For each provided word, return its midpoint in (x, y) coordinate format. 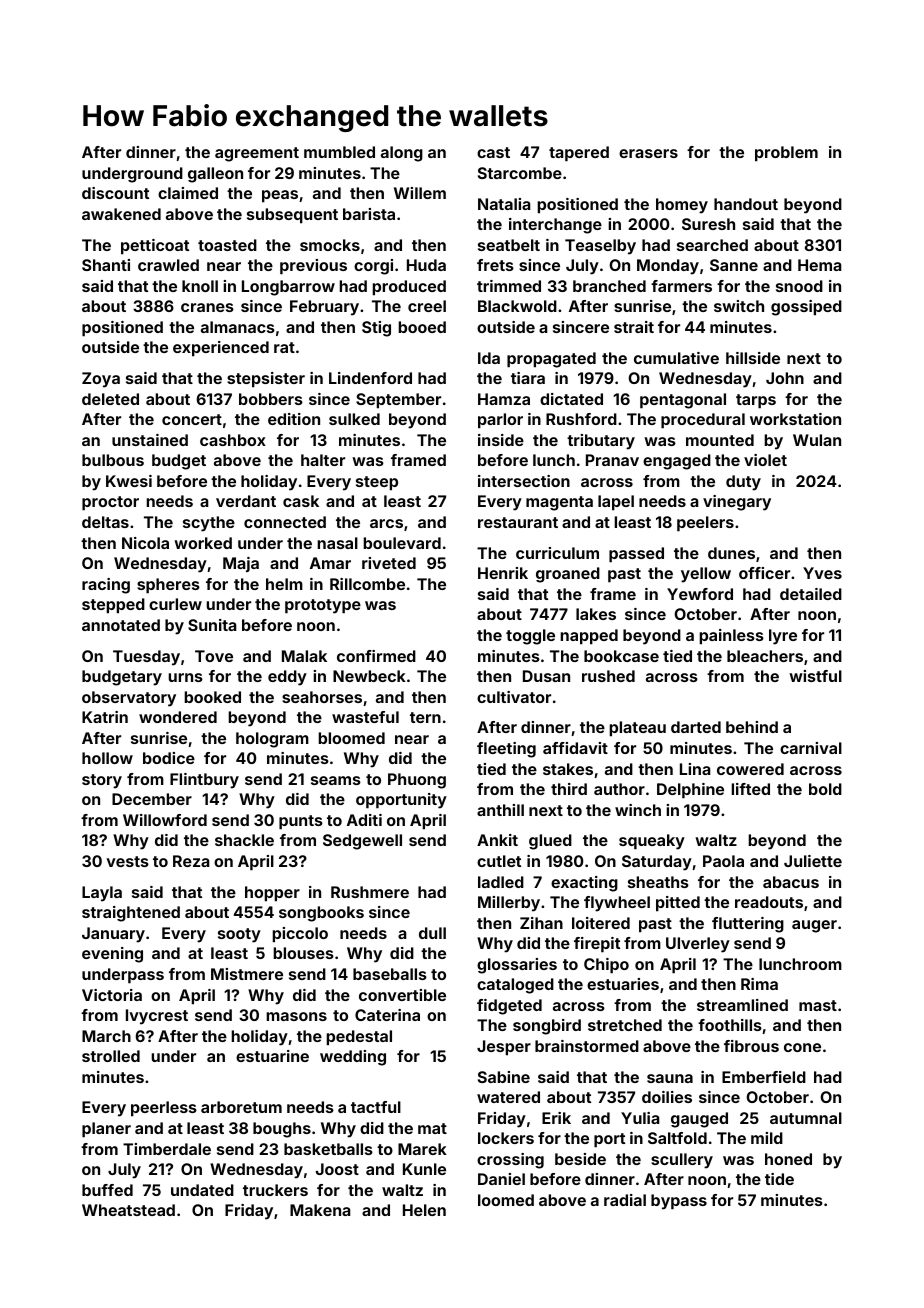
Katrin (105, 717)
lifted (750, 789)
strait (634, 327)
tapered (579, 154)
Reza (191, 861)
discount (115, 193)
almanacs (238, 327)
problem (786, 154)
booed (422, 327)
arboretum (241, 1107)
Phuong (417, 781)
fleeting (506, 750)
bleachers (765, 656)
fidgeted (509, 1007)
